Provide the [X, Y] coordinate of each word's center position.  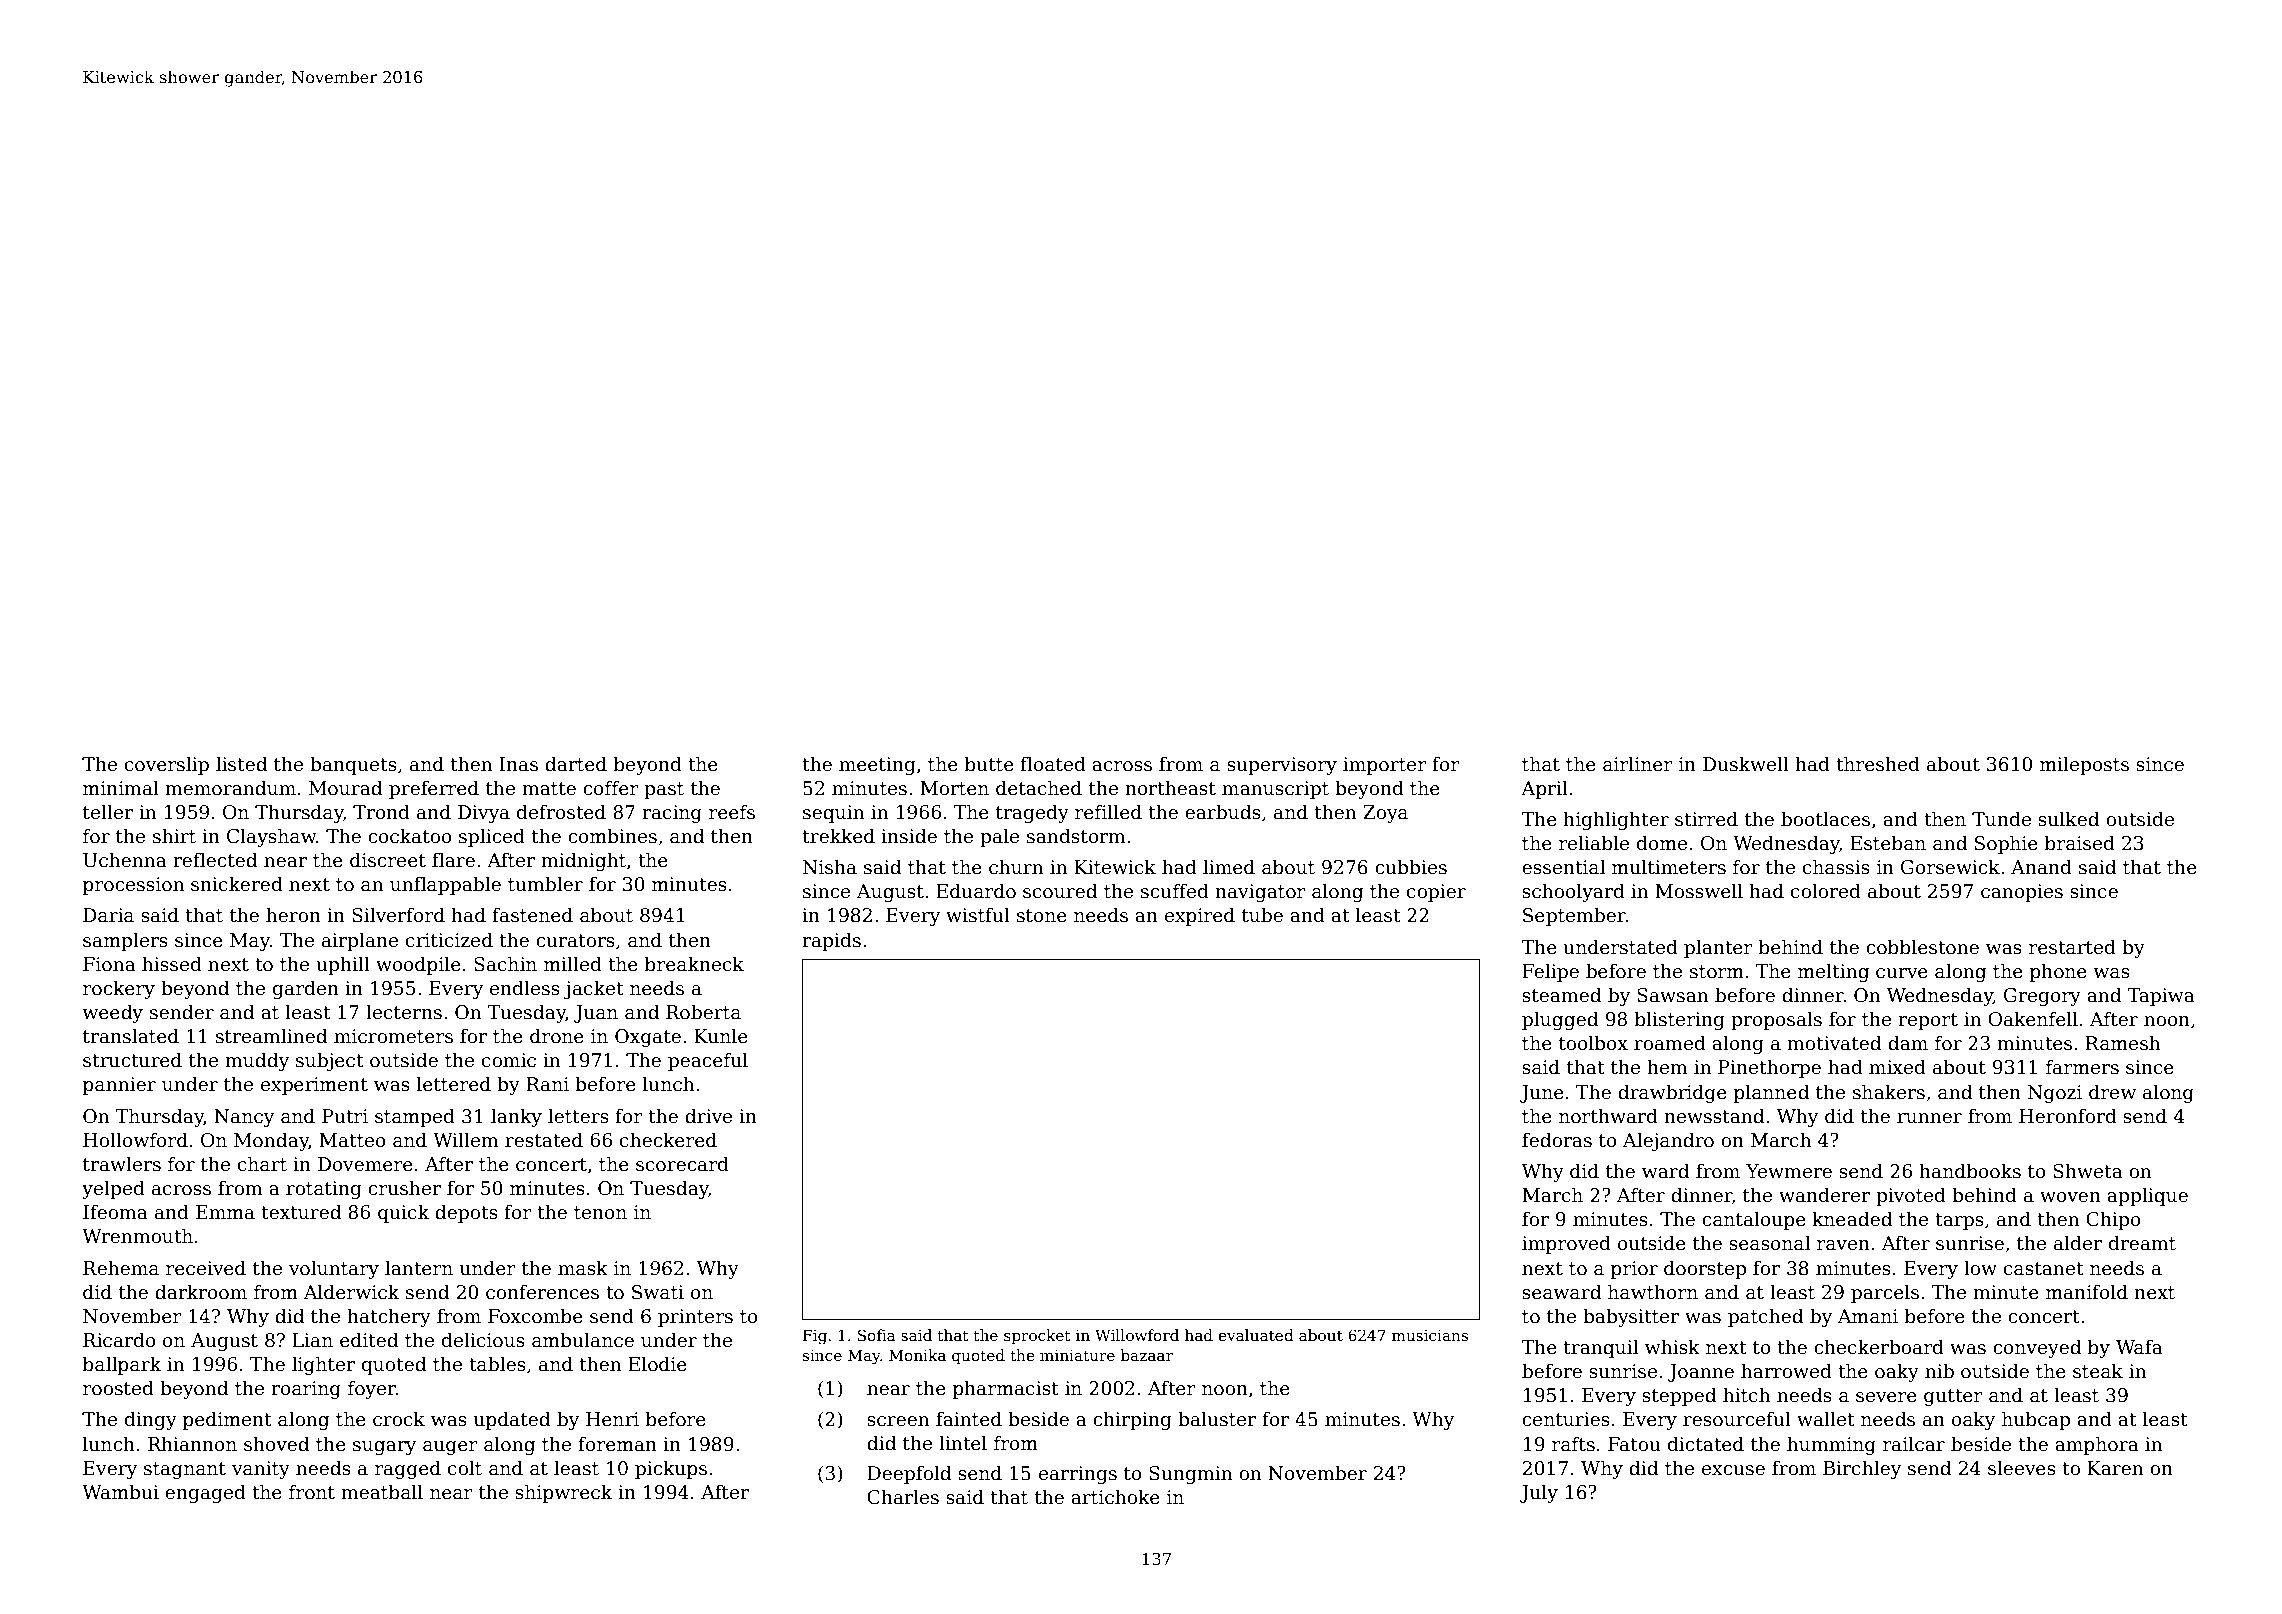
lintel [963, 1443]
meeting [877, 766]
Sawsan [1672, 995]
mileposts [2084, 765]
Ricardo [119, 1340]
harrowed [1786, 1371]
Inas [518, 764]
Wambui [120, 1492]
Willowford [1137, 1335]
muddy [257, 1061]
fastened [532, 915]
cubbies [1411, 867]
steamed [1561, 995]
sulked [2068, 819]
